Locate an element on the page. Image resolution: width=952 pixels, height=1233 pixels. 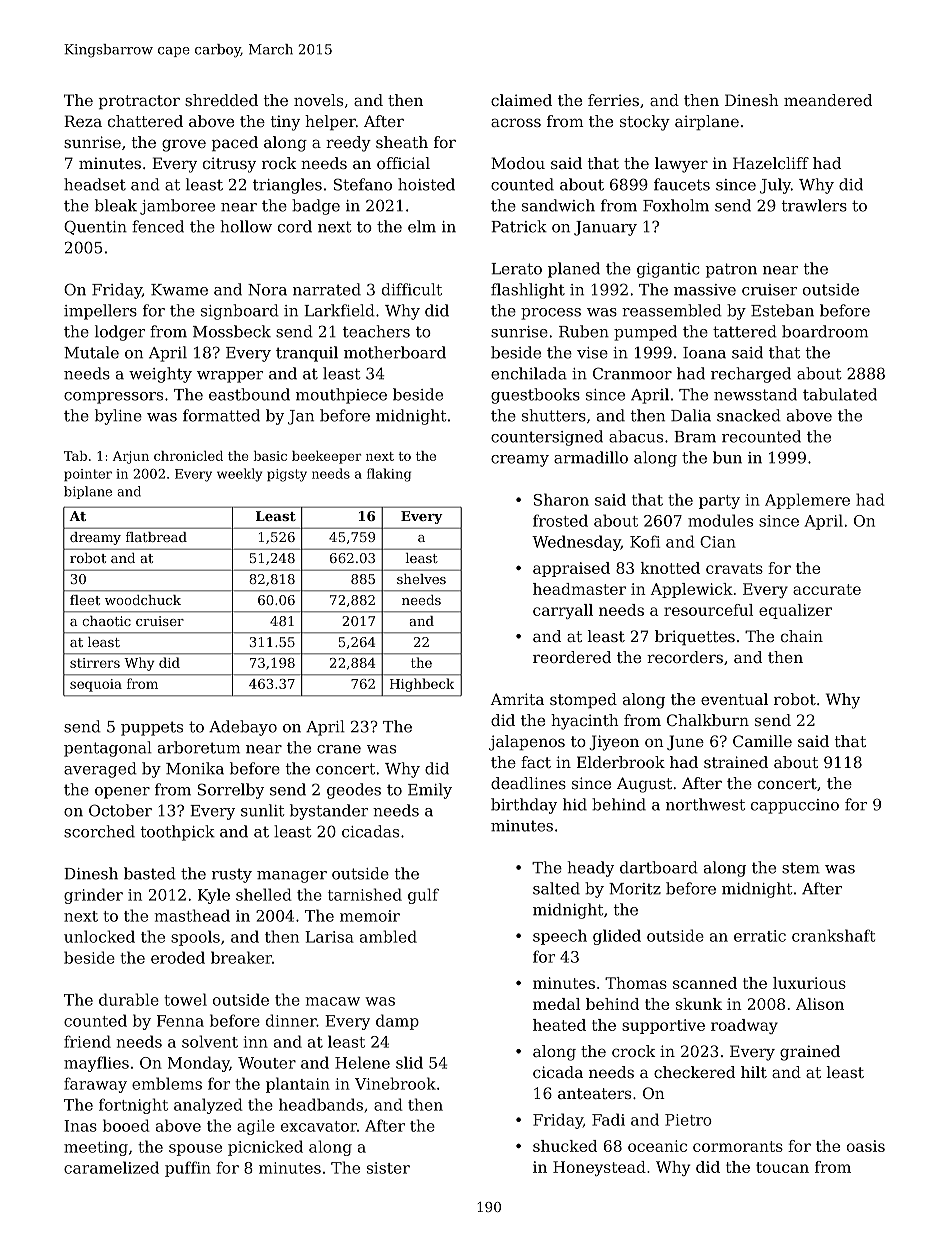
Amrita is located at coordinates (517, 699).
